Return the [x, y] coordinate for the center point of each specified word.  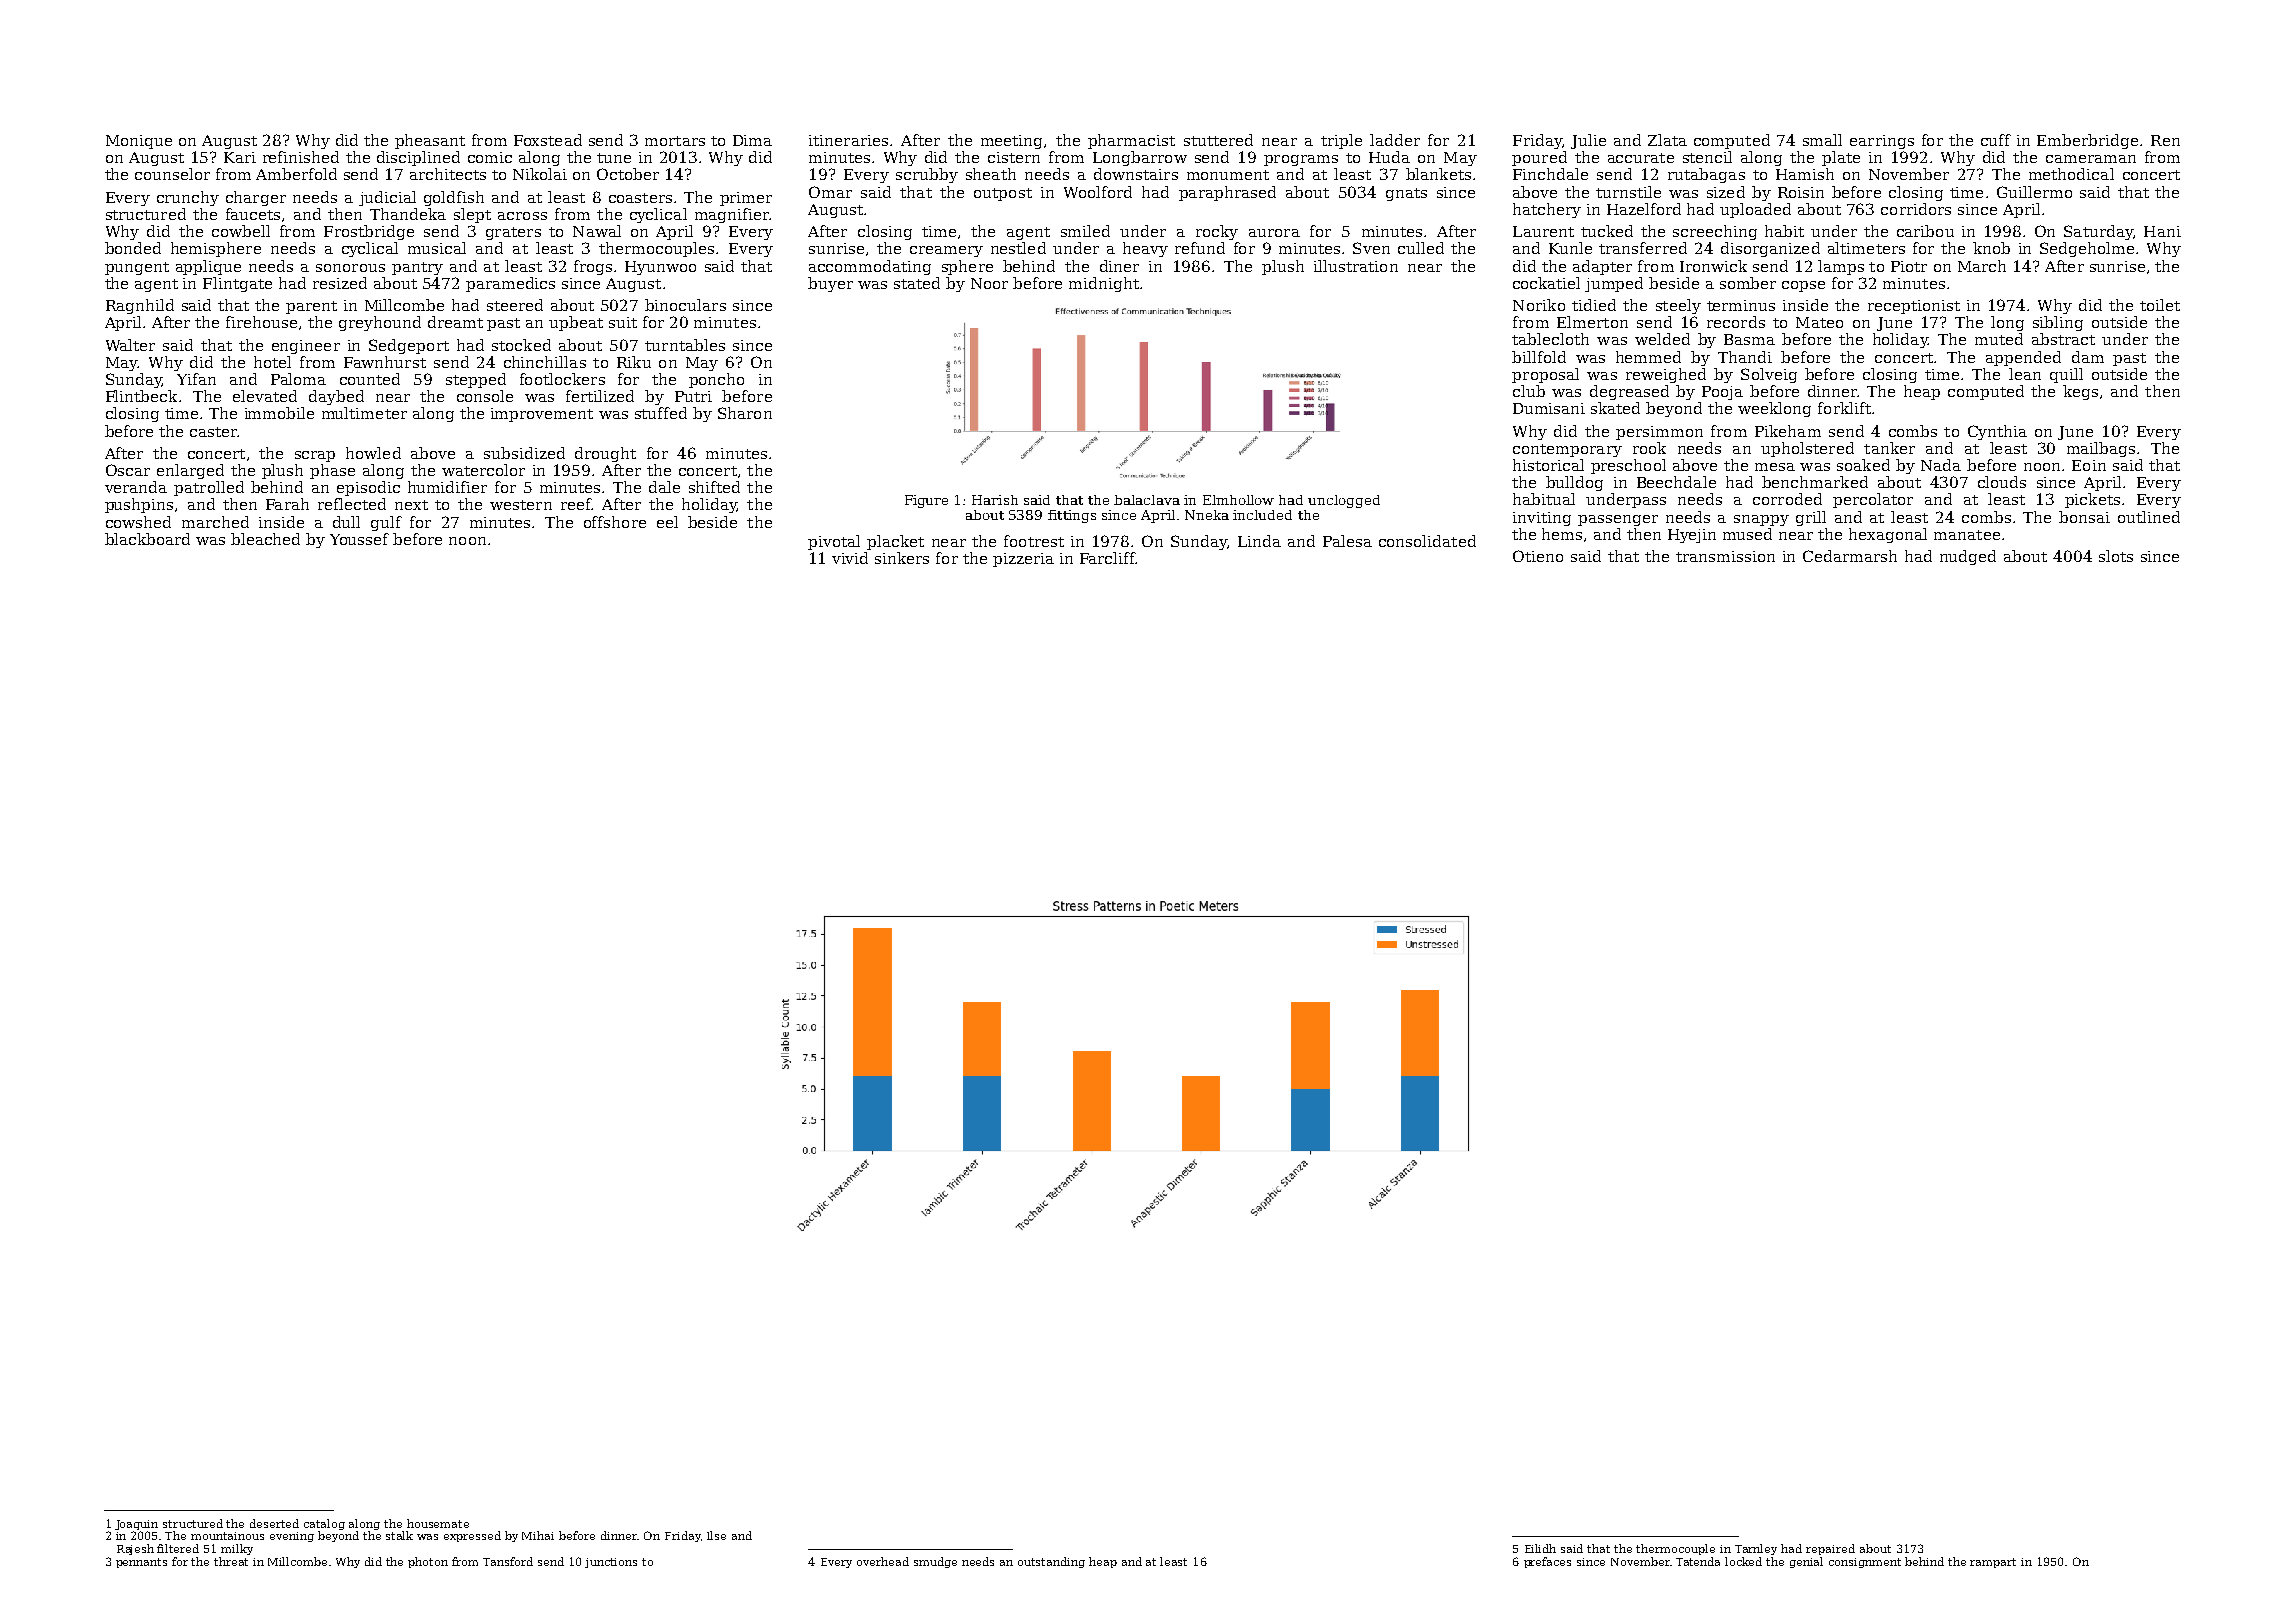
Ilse [716, 1535]
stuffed [661, 413]
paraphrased [1227, 193]
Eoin [2089, 465]
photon [428, 1562]
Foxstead [548, 140]
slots [2116, 556]
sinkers [902, 558]
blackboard [147, 539]
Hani [2162, 231]
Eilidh [1540, 1548]
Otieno [1538, 556]
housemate [438, 1523]
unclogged [1344, 501]
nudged [1968, 557]
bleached [265, 539]
